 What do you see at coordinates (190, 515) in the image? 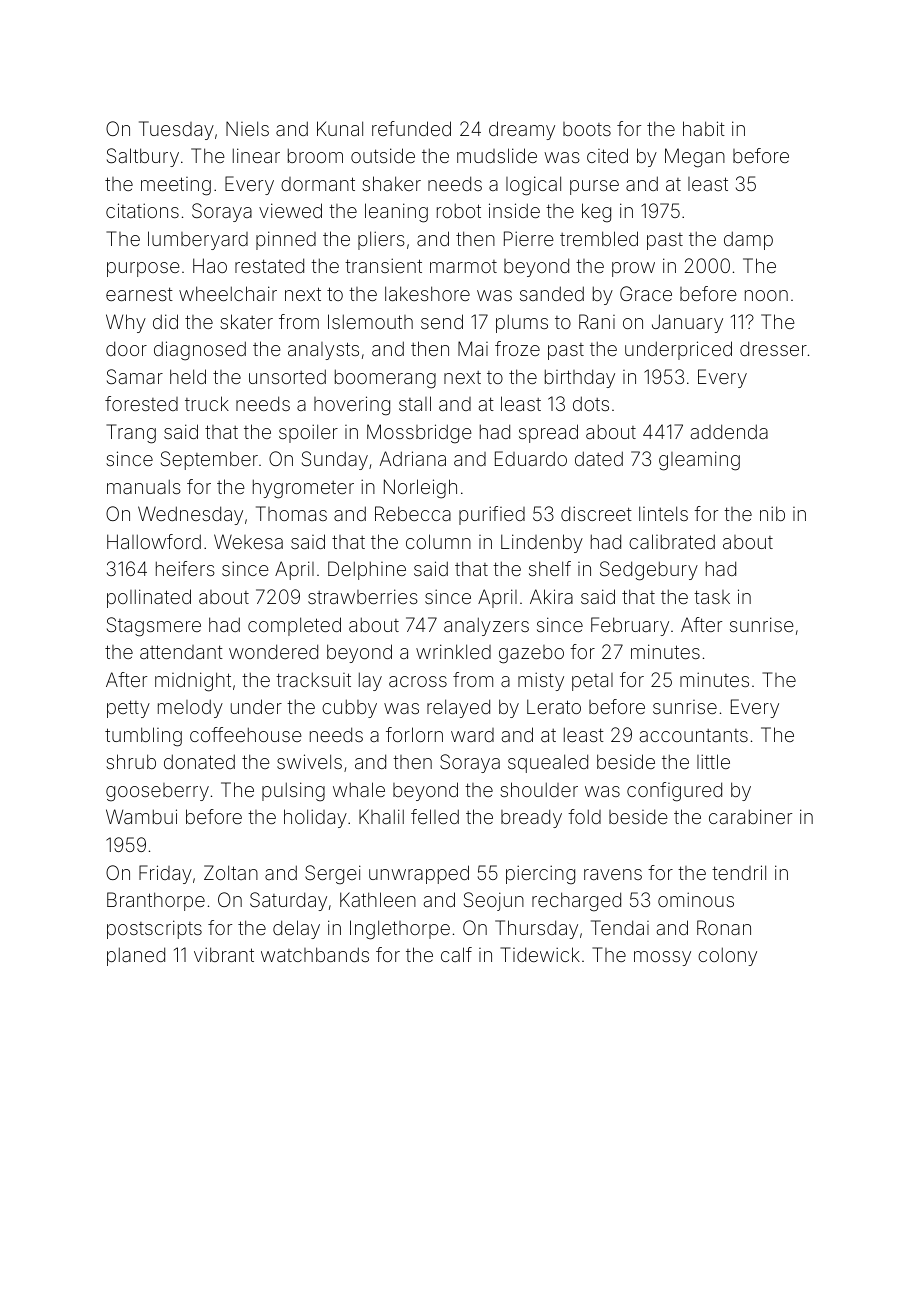
I see `Wednesday` at bounding box center [190, 515].
